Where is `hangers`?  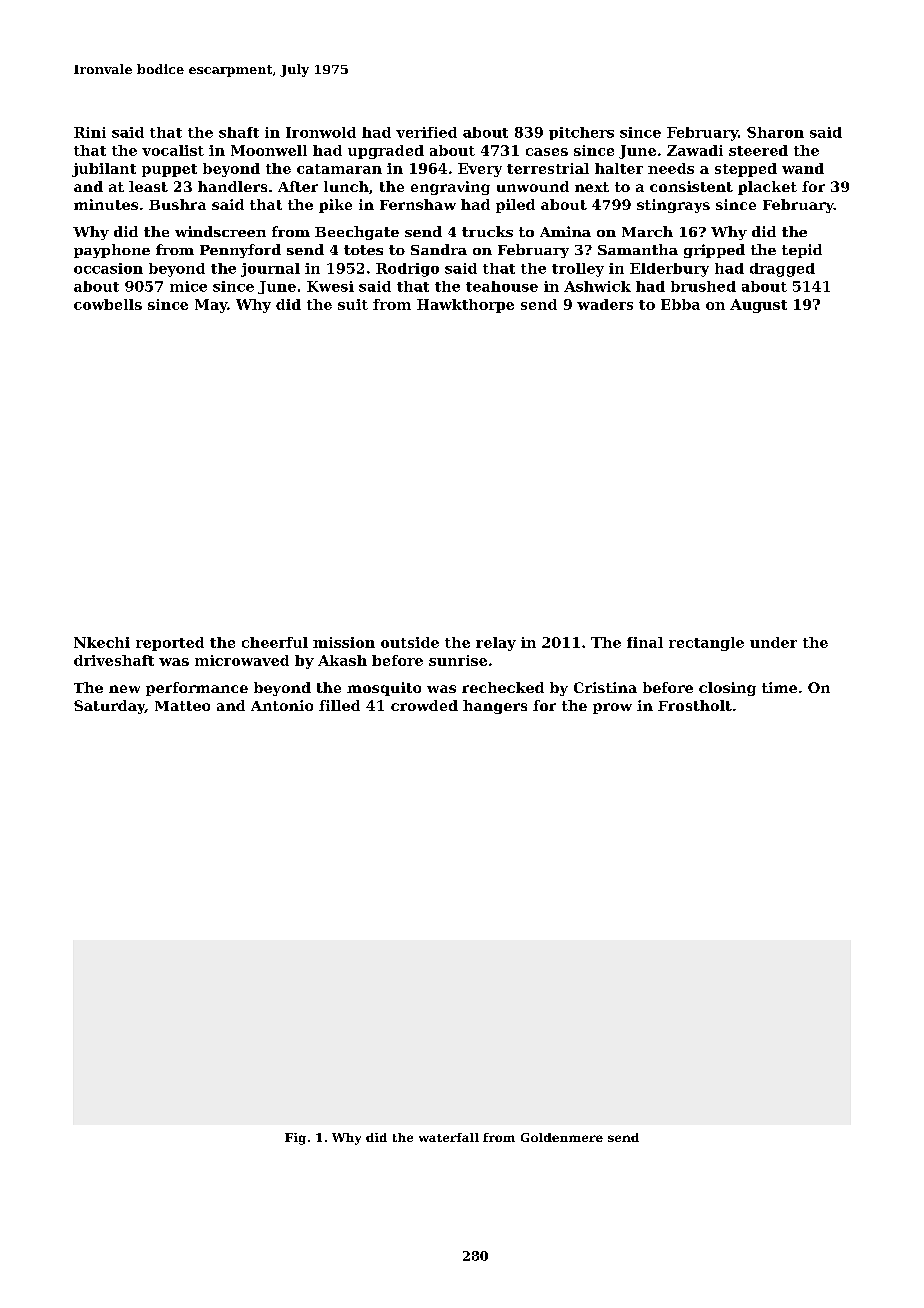
hangers is located at coordinates (495, 707).
